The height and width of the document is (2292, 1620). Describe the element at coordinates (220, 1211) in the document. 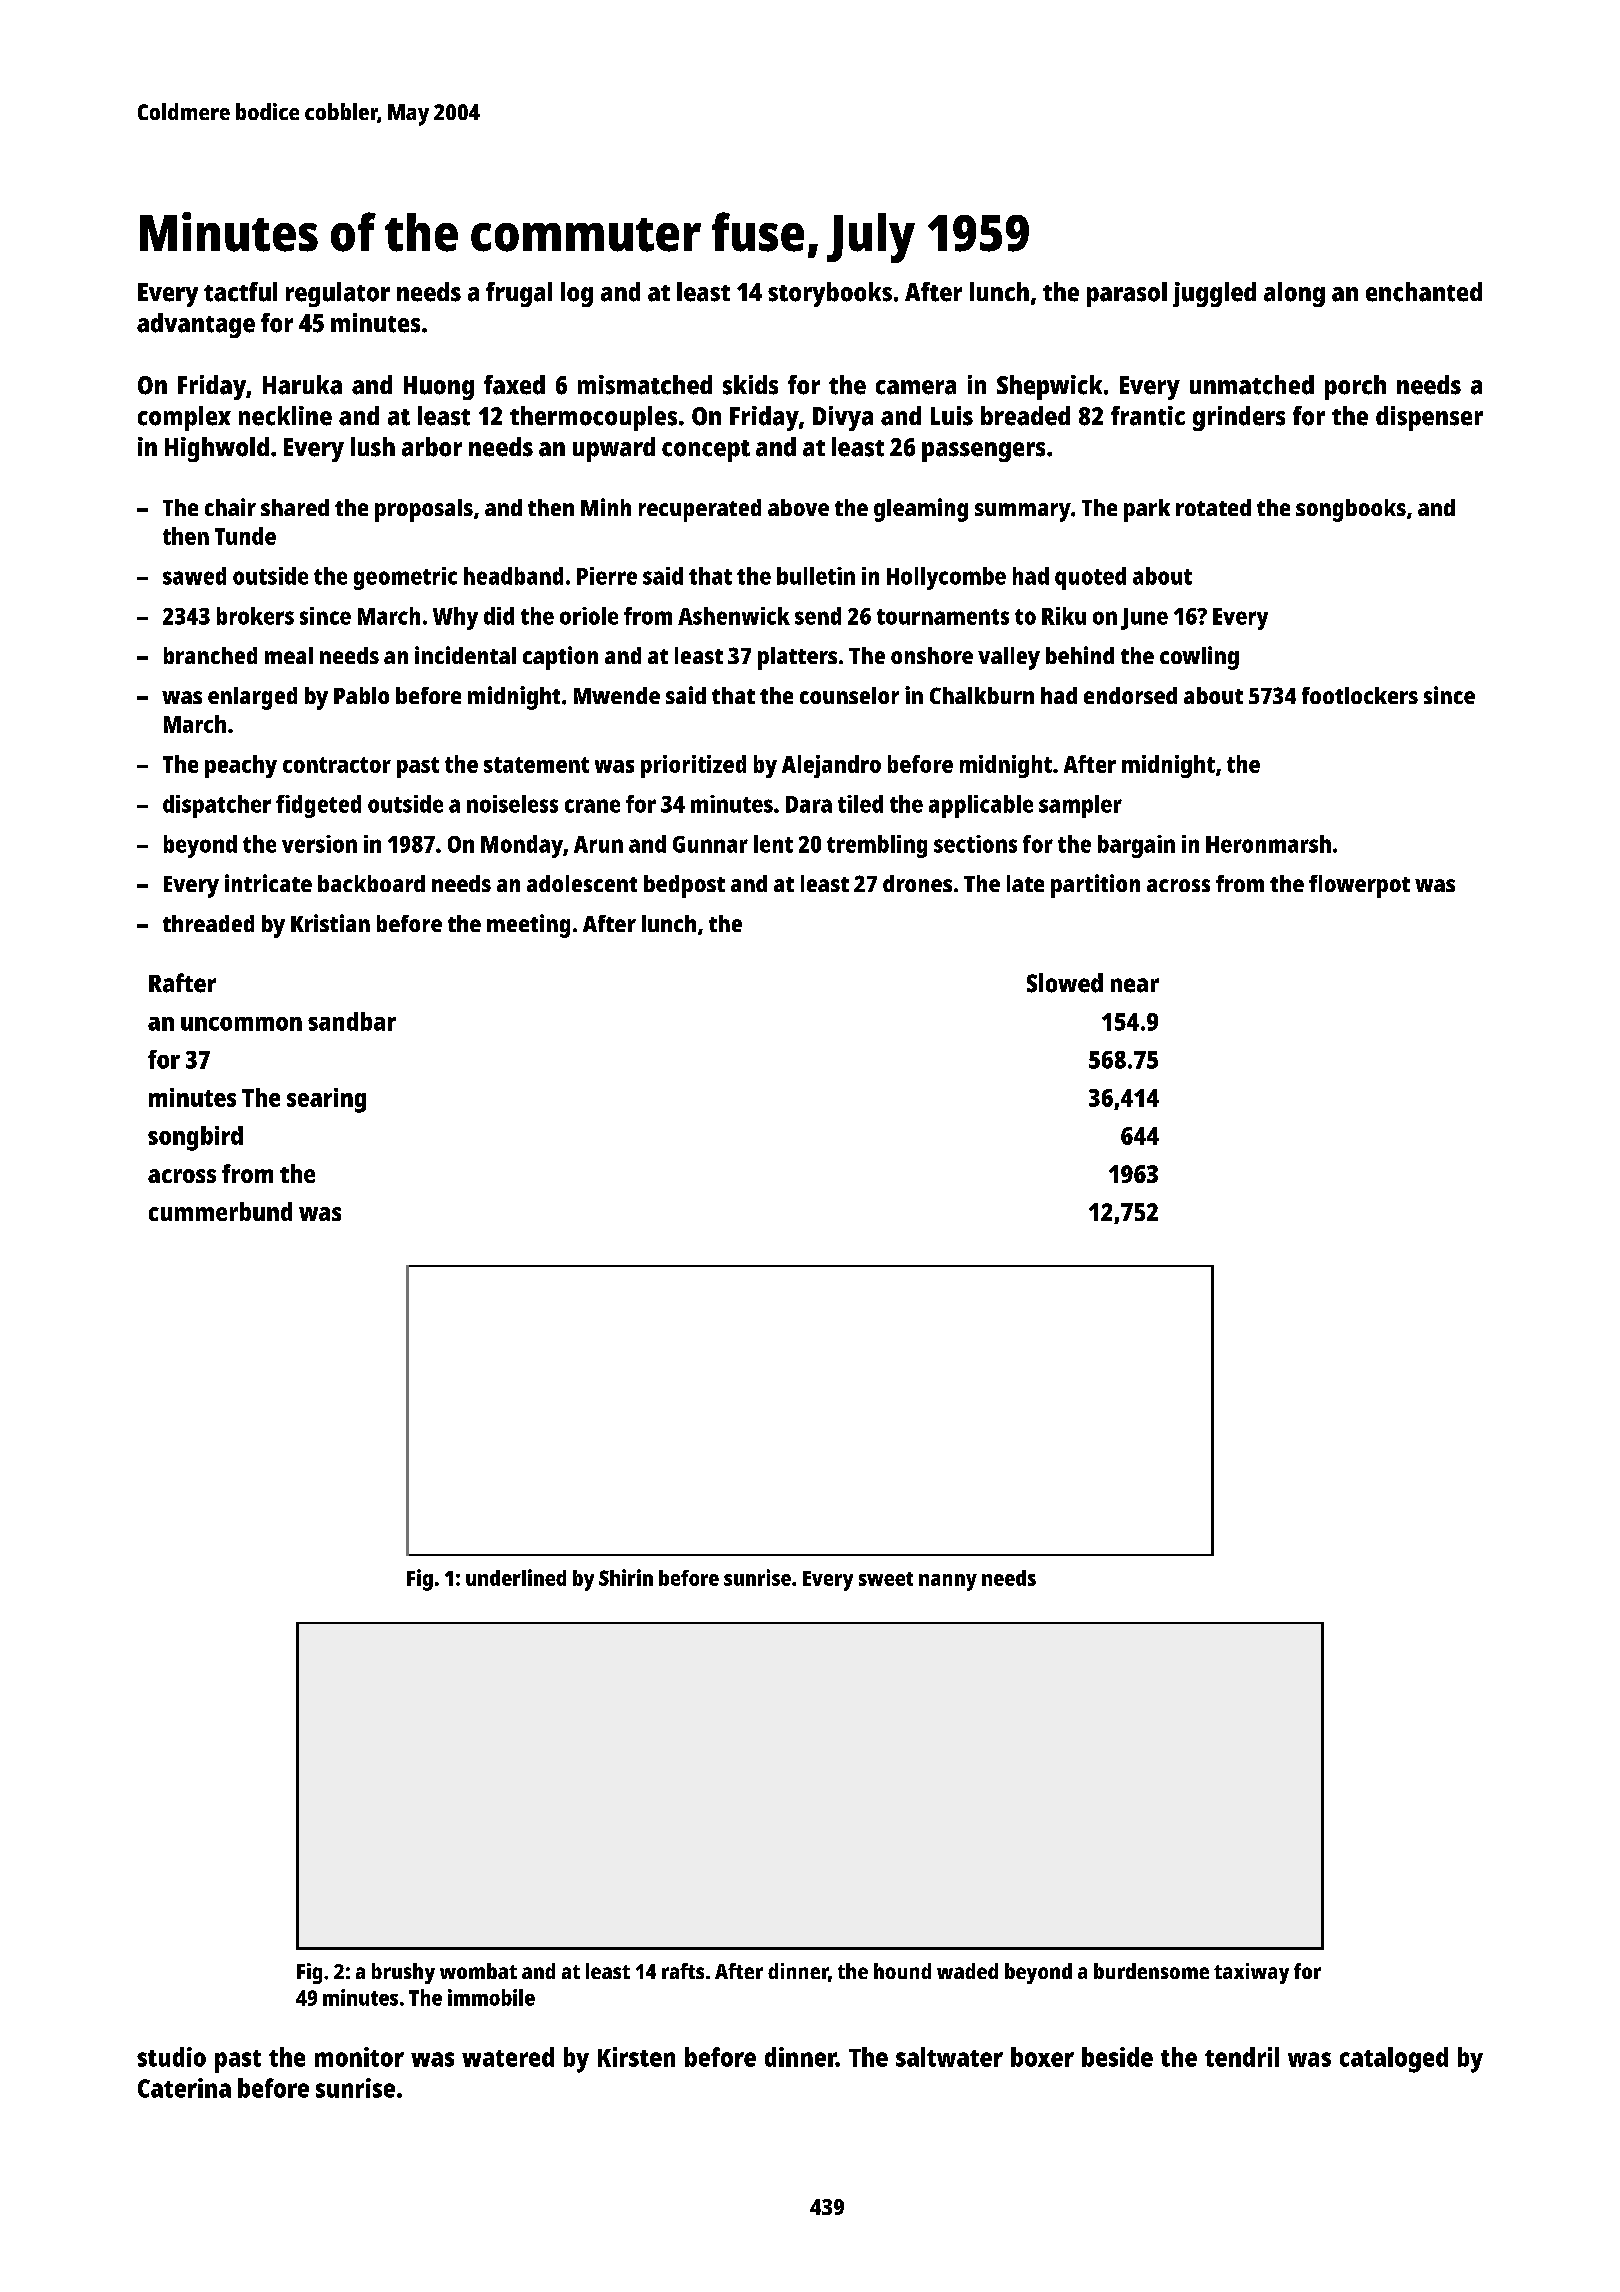

I see `cummerbund` at that location.
